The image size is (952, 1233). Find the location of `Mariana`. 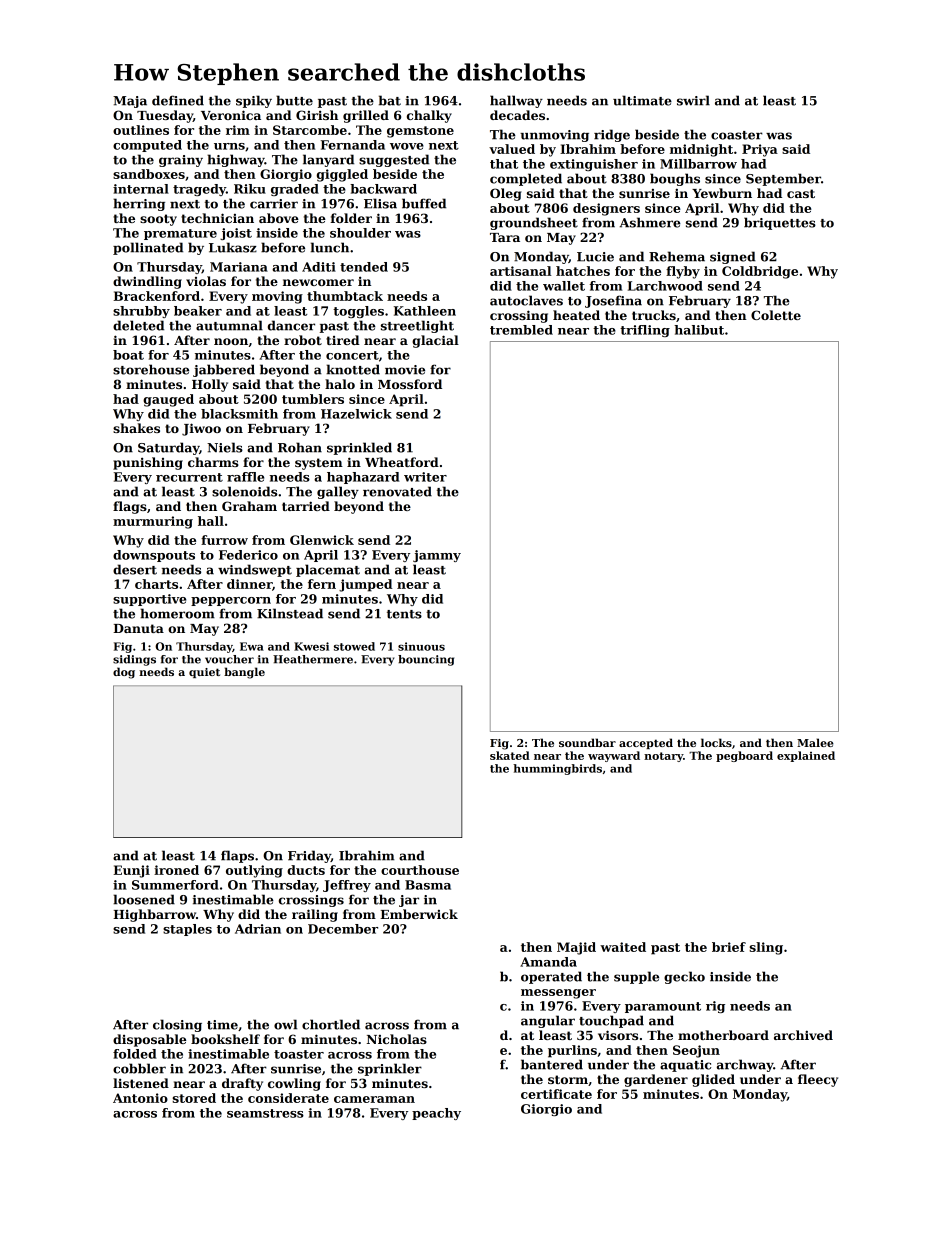

Mariana is located at coordinates (239, 267).
